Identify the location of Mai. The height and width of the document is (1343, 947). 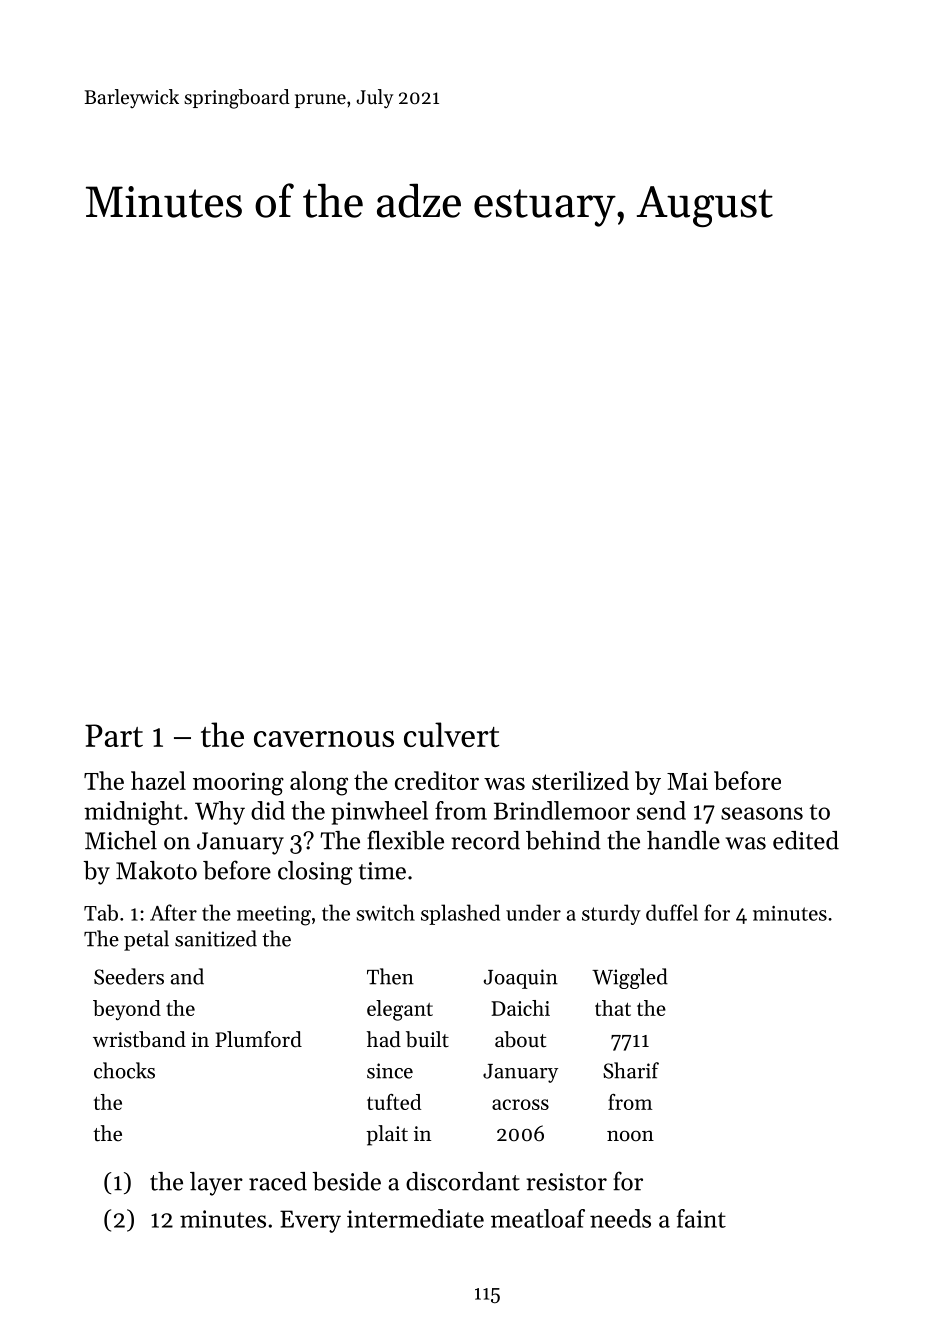
(687, 781).
